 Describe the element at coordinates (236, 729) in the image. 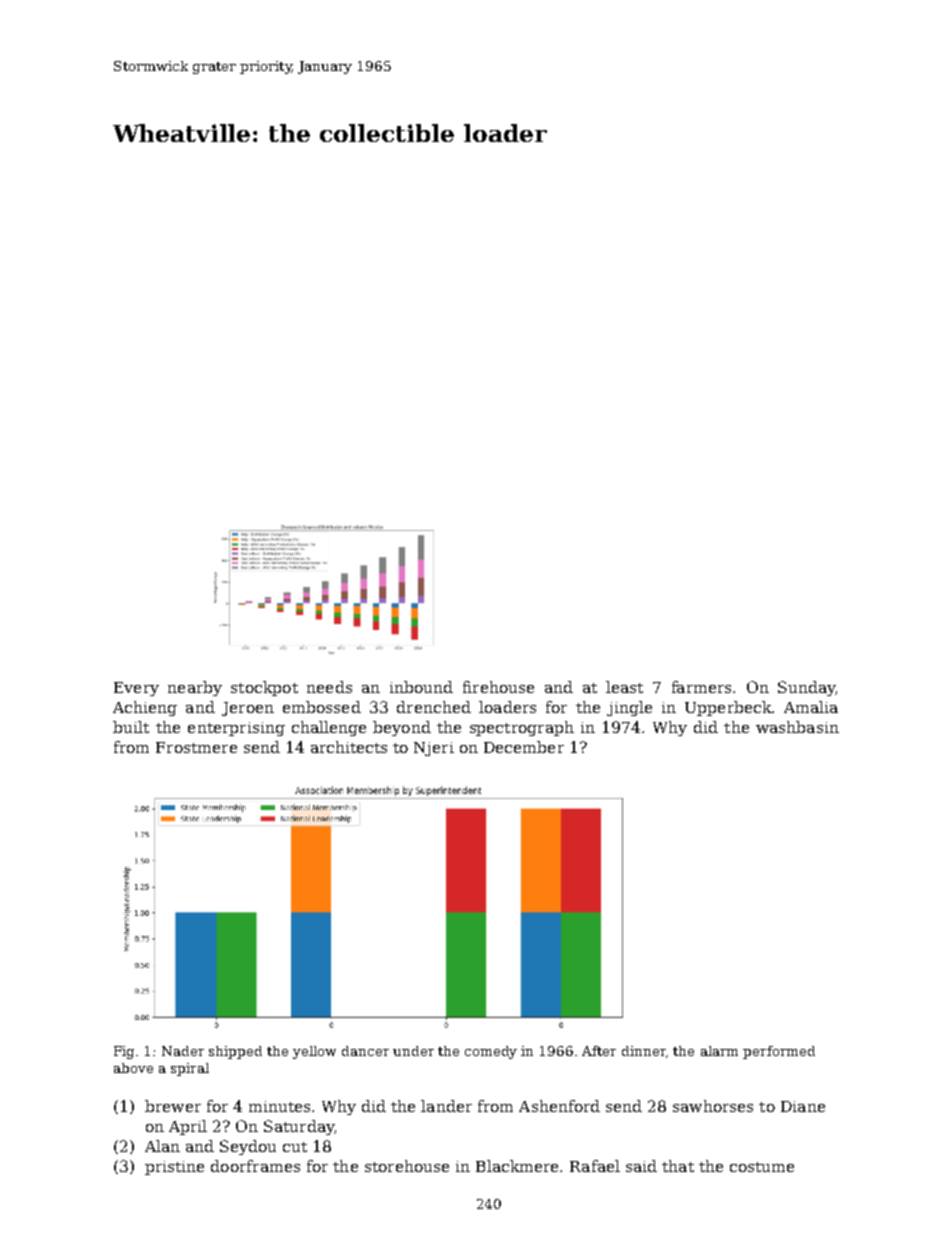

I see `enterprising` at that location.
